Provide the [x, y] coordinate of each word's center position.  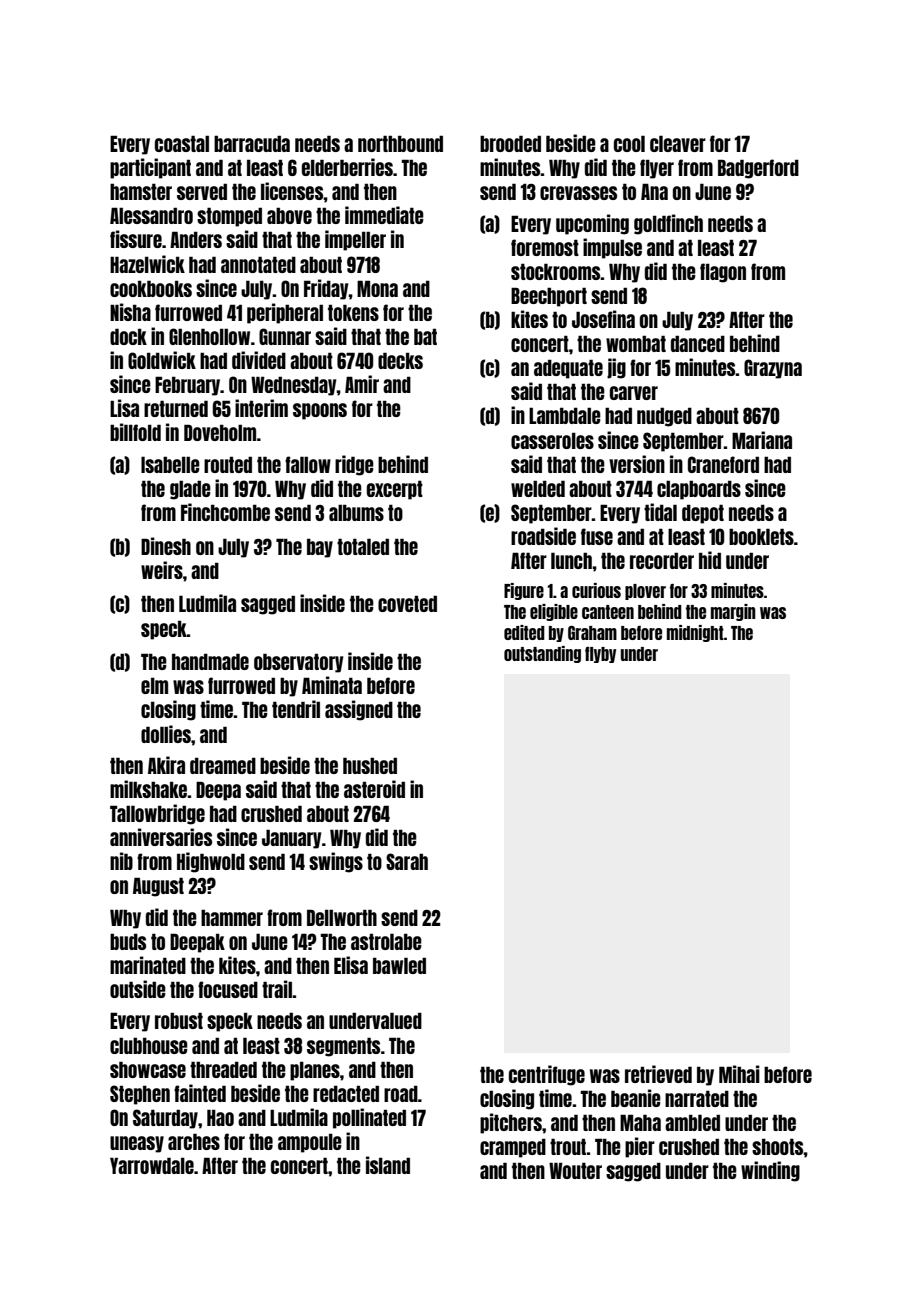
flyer [657, 169]
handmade [210, 661]
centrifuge [547, 1075]
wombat [636, 343]
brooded [510, 143]
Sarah [407, 861]
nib [121, 861]
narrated [697, 1098]
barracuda [252, 143]
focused [228, 989]
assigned [359, 710]
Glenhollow [209, 336]
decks [400, 360]
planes [315, 1071]
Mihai [739, 1074]
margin [733, 612]
